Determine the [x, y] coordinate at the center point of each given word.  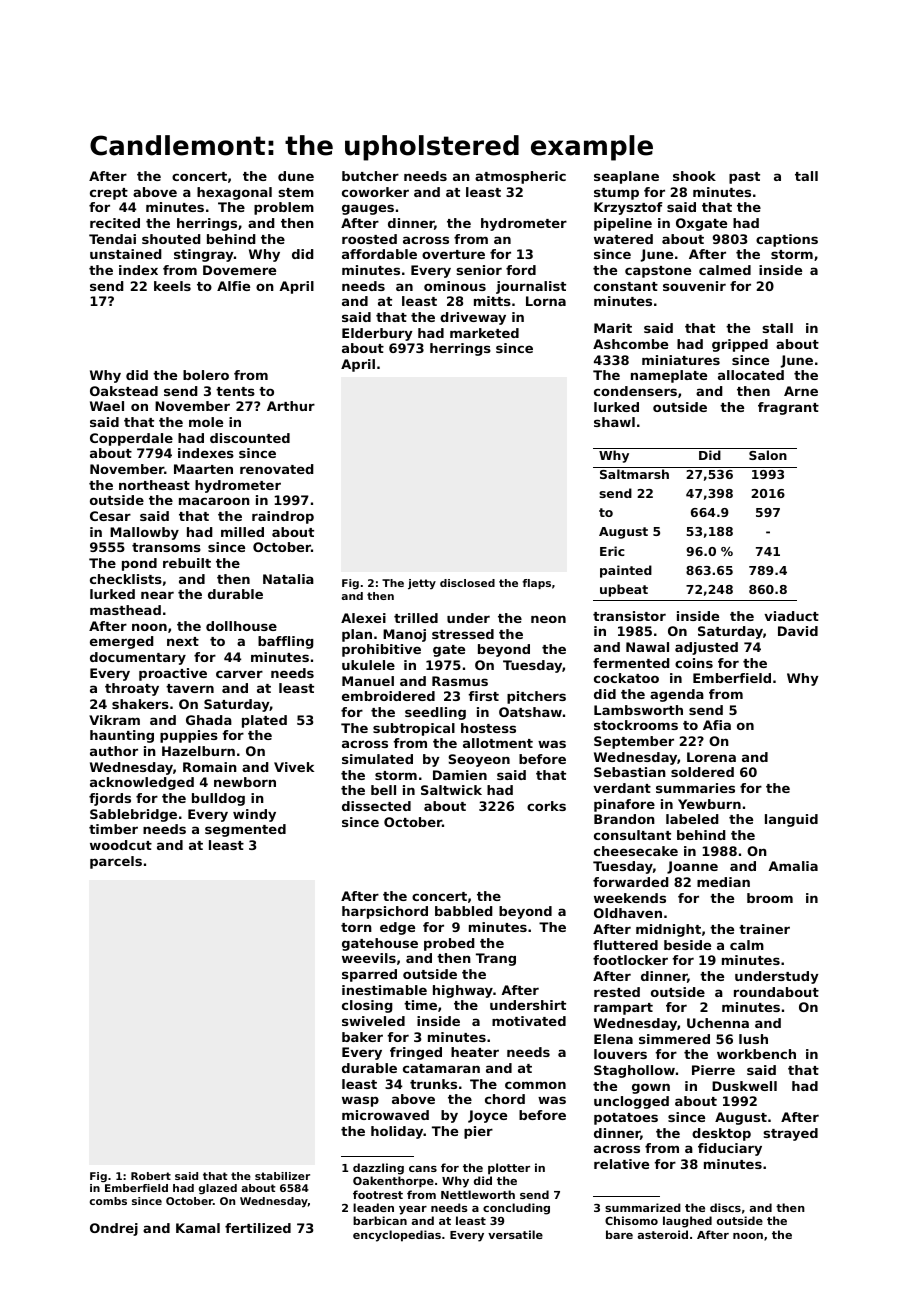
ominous [455, 286]
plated [264, 721]
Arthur [291, 406]
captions [787, 240]
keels [172, 286]
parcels [116, 862]
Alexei [363, 618]
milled [242, 532]
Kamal [198, 1228]
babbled [464, 911]
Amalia [793, 866]
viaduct [791, 616]
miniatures [681, 360]
